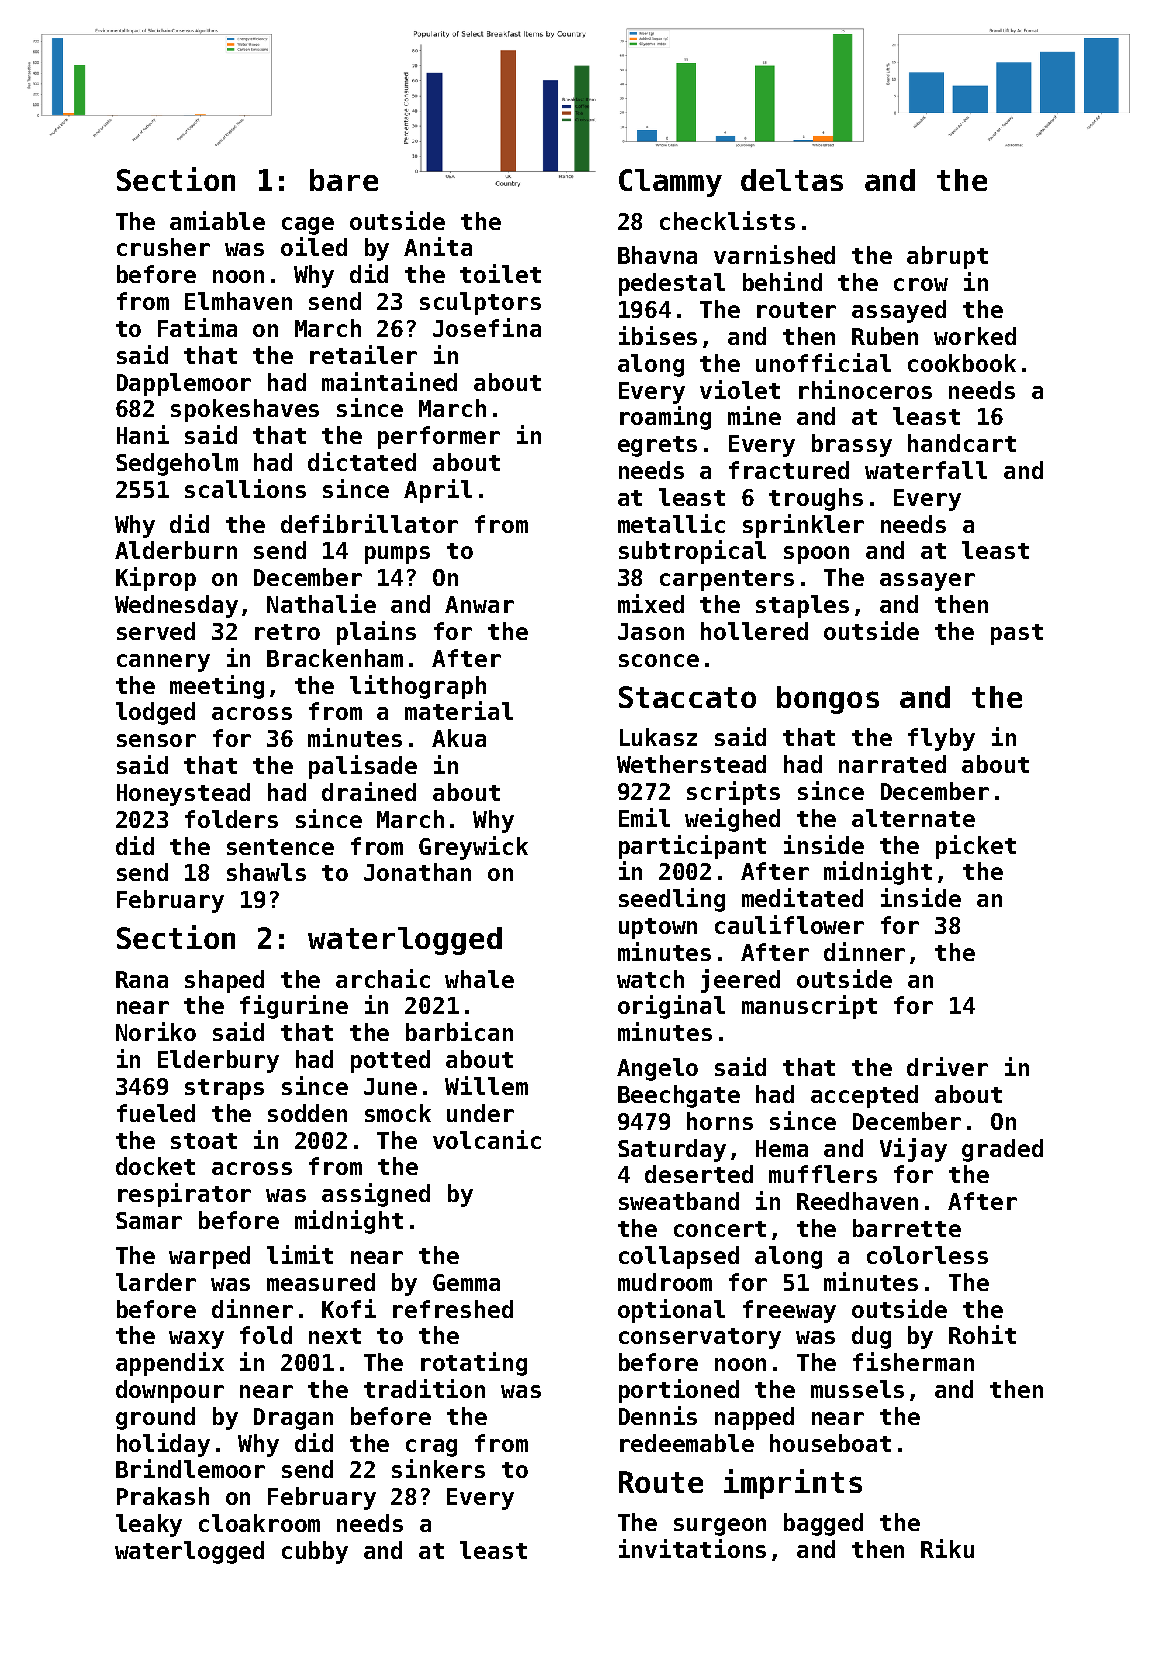 The width and height of the page is (1165, 1654). What do you see at coordinates (913, 1150) in the page?
I see `Vijay` at bounding box center [913, 1150].
